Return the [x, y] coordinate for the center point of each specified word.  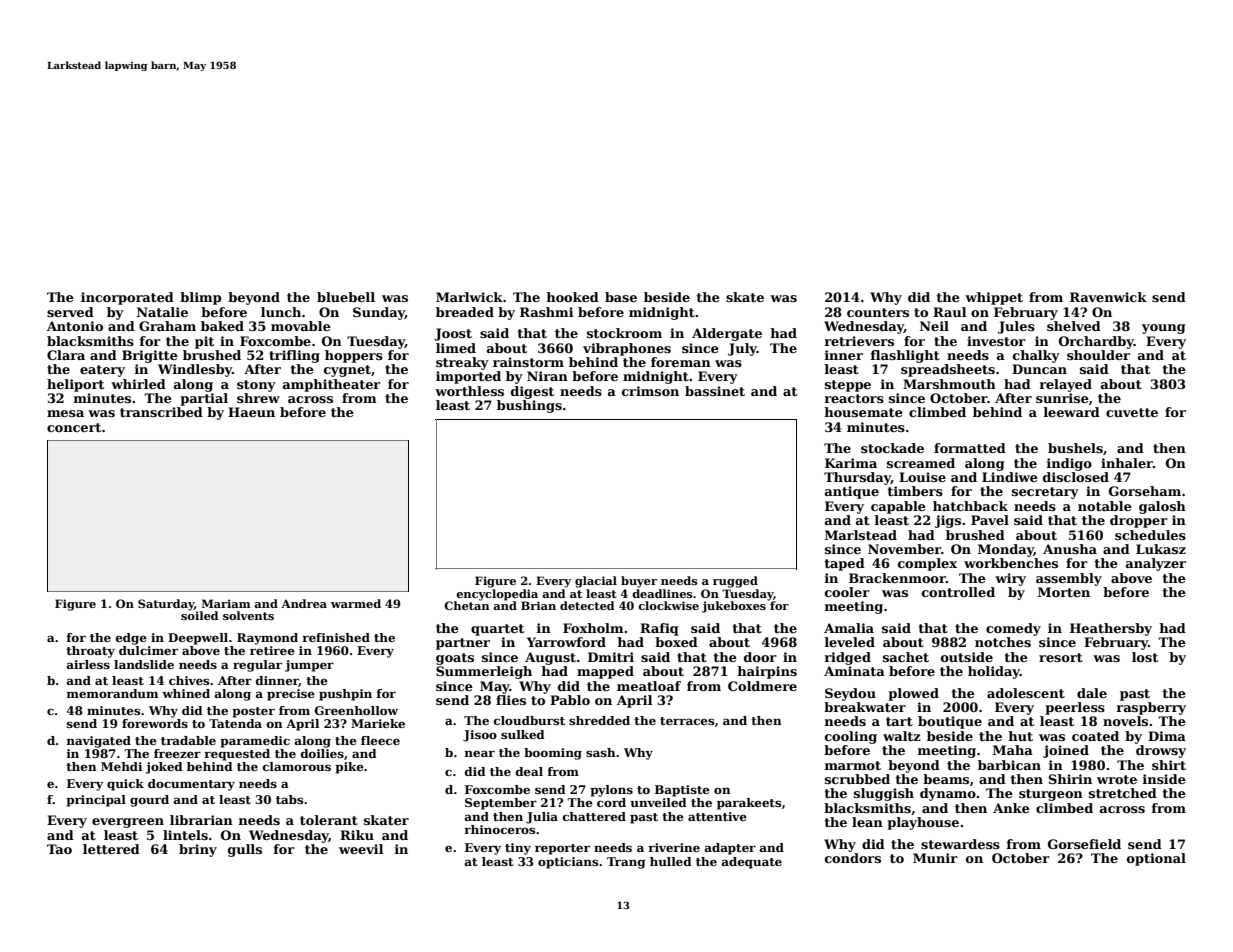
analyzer [1156, 564]
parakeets [749, 804]
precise [291, 695]
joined [1066, 751]
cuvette [1132, 412]
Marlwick [469, 297]
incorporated [127, 298]
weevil [361, 849]
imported [468, 377]
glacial [596, 582]
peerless [1075, 708]
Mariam [226, 603]
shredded [599, 720]
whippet [994, 298]
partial [204, 399]
